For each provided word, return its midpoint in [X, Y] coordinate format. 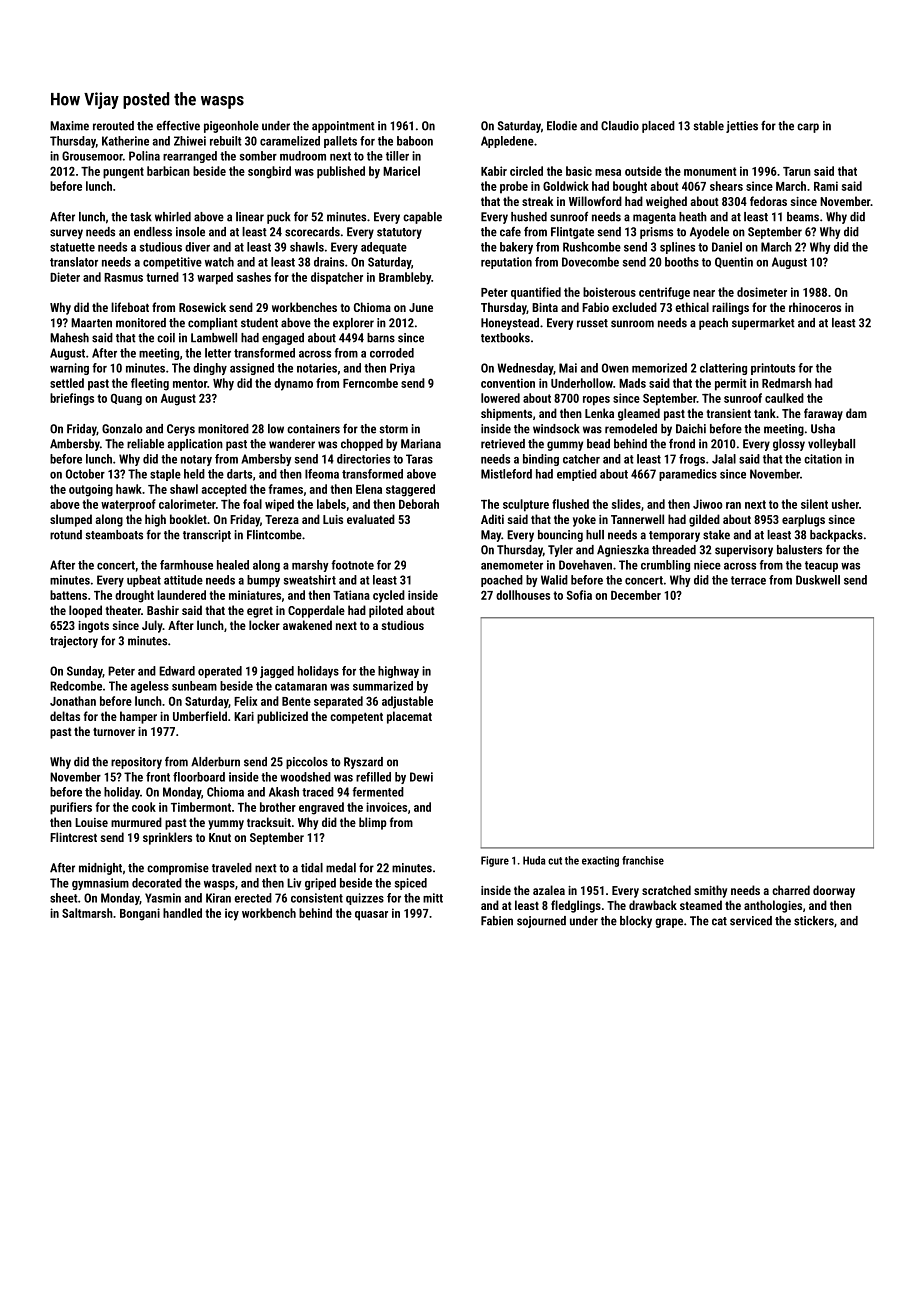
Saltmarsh [87, 913]
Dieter [65, 277]
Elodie [562, 126]
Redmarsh [787, 383]
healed [233, 565]
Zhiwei [190, 141]
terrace [748, 580]
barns [381, 338]
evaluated [371, 519]
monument [710, 171]
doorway [834, 891]
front [158, 777]
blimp [373, 823]
